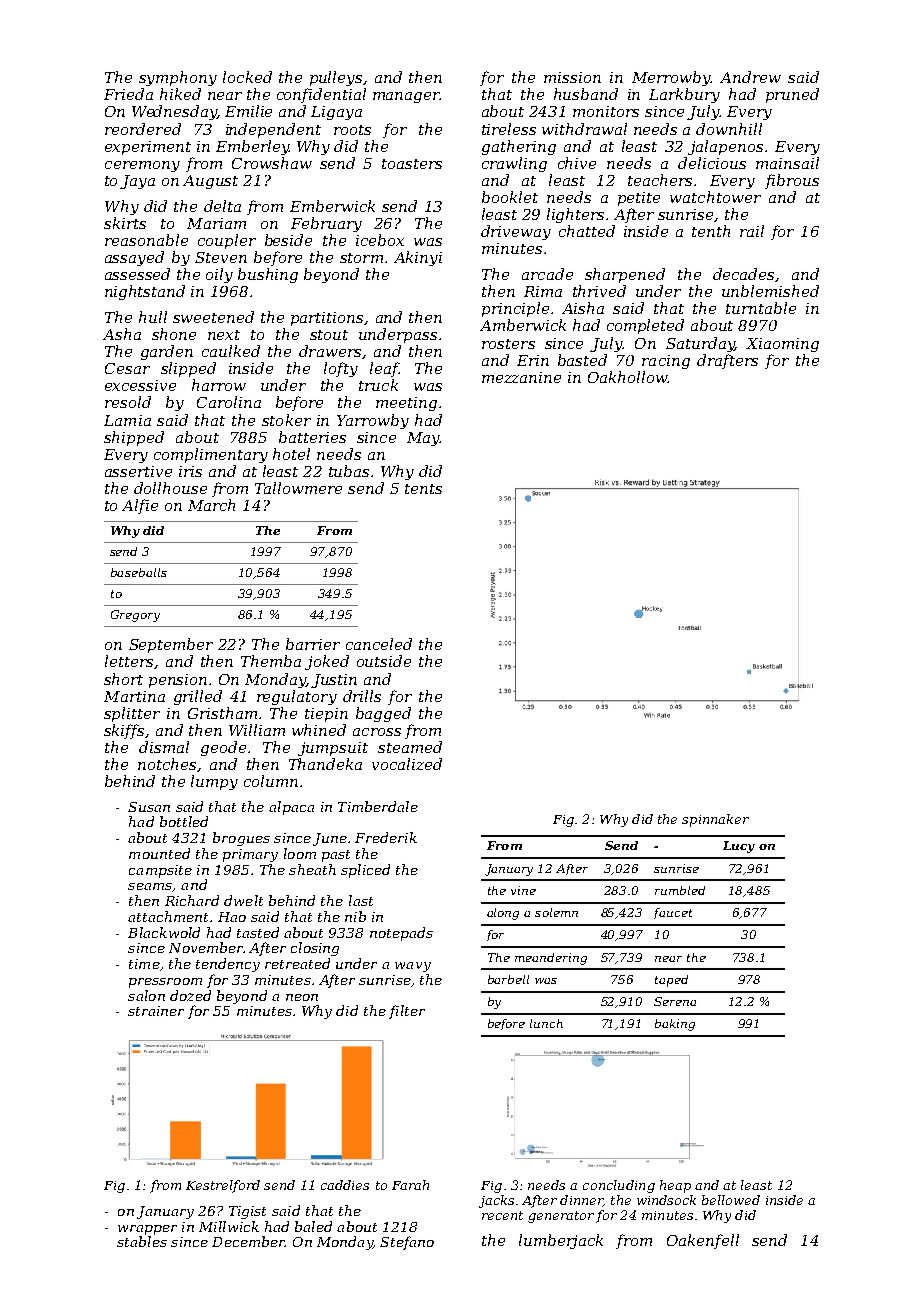 The image size is (924, 1308). I want to click on reordered, so click(143, 129).
